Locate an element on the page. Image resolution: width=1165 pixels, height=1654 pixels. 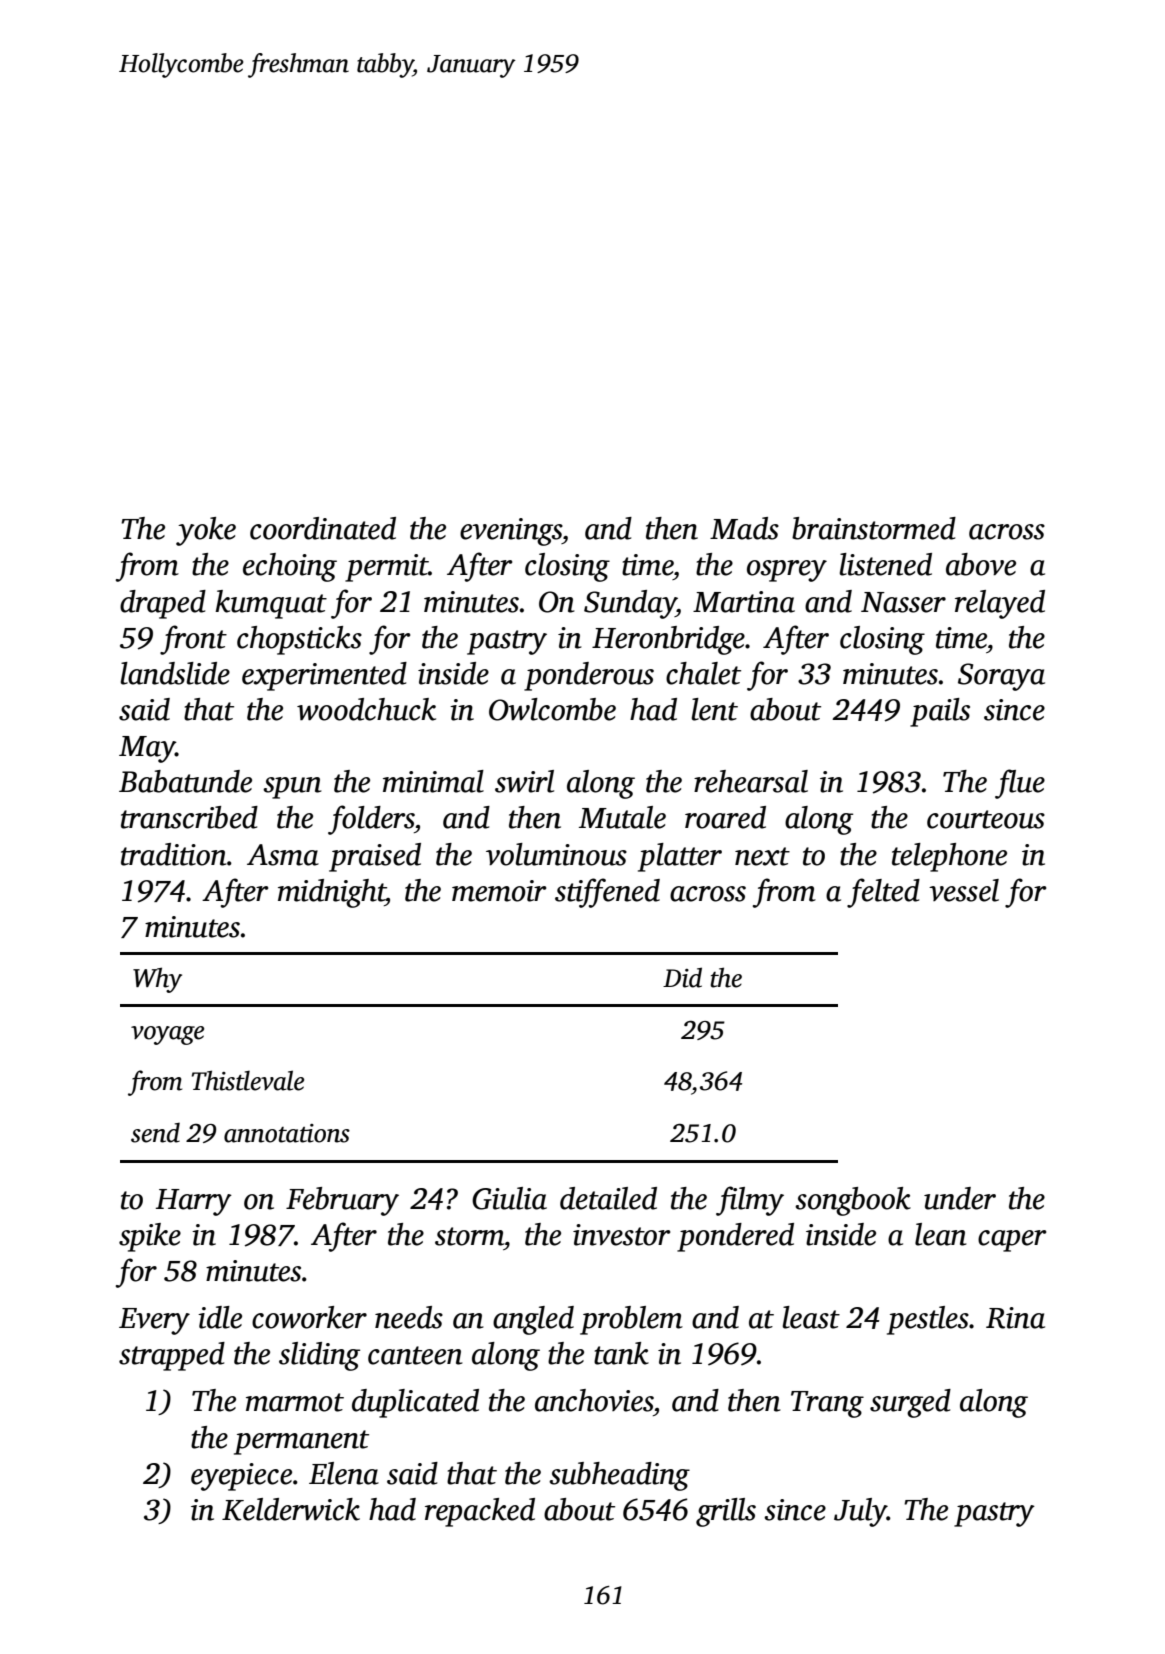
evenings is located at coordinates (511, 532).
